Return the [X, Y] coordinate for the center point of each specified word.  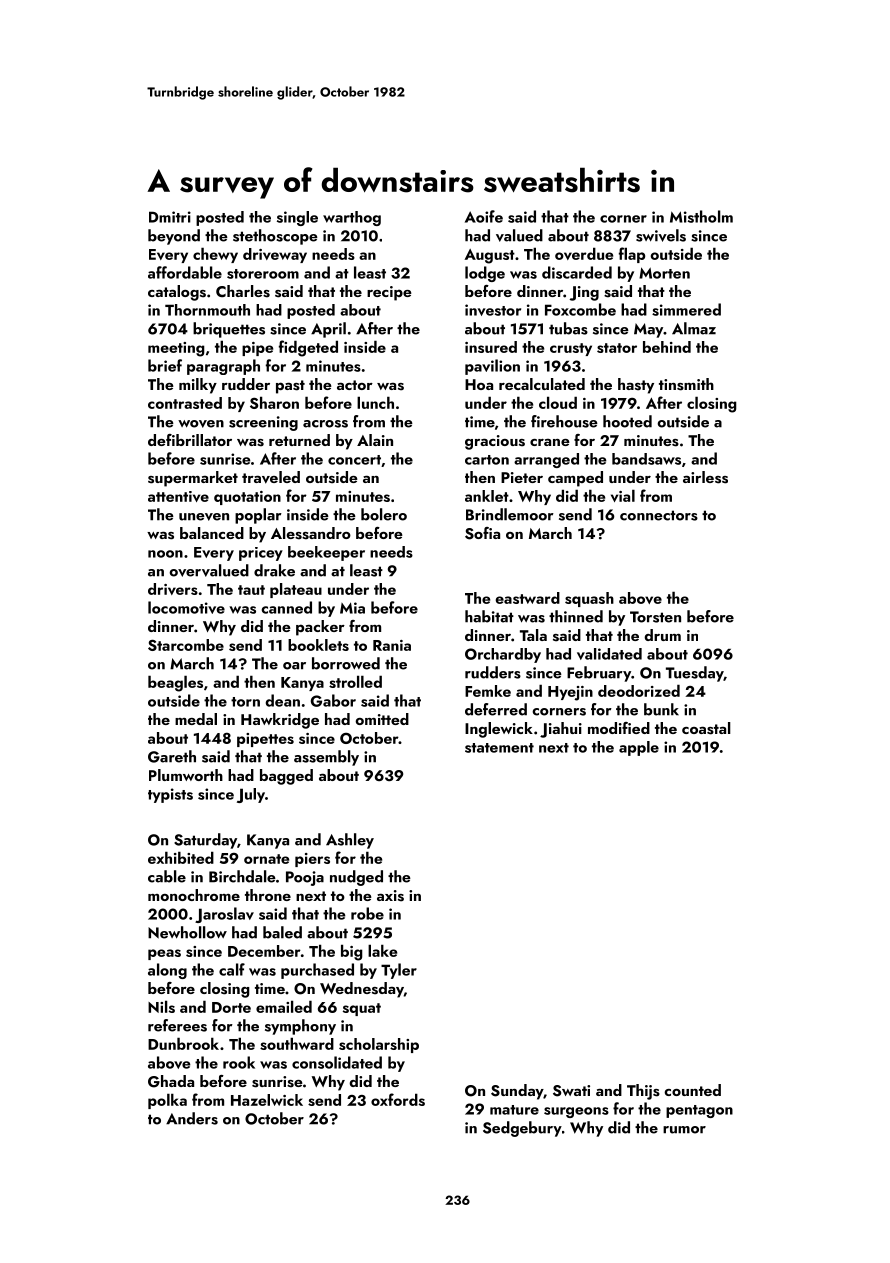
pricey [261, 554]
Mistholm [701, 216]
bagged [286, 777]
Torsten [655, 617]
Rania [392, 645]
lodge [485, 274]
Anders [192, 1118]
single [297, 218]
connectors [659, 515]
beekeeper [326, 553]
